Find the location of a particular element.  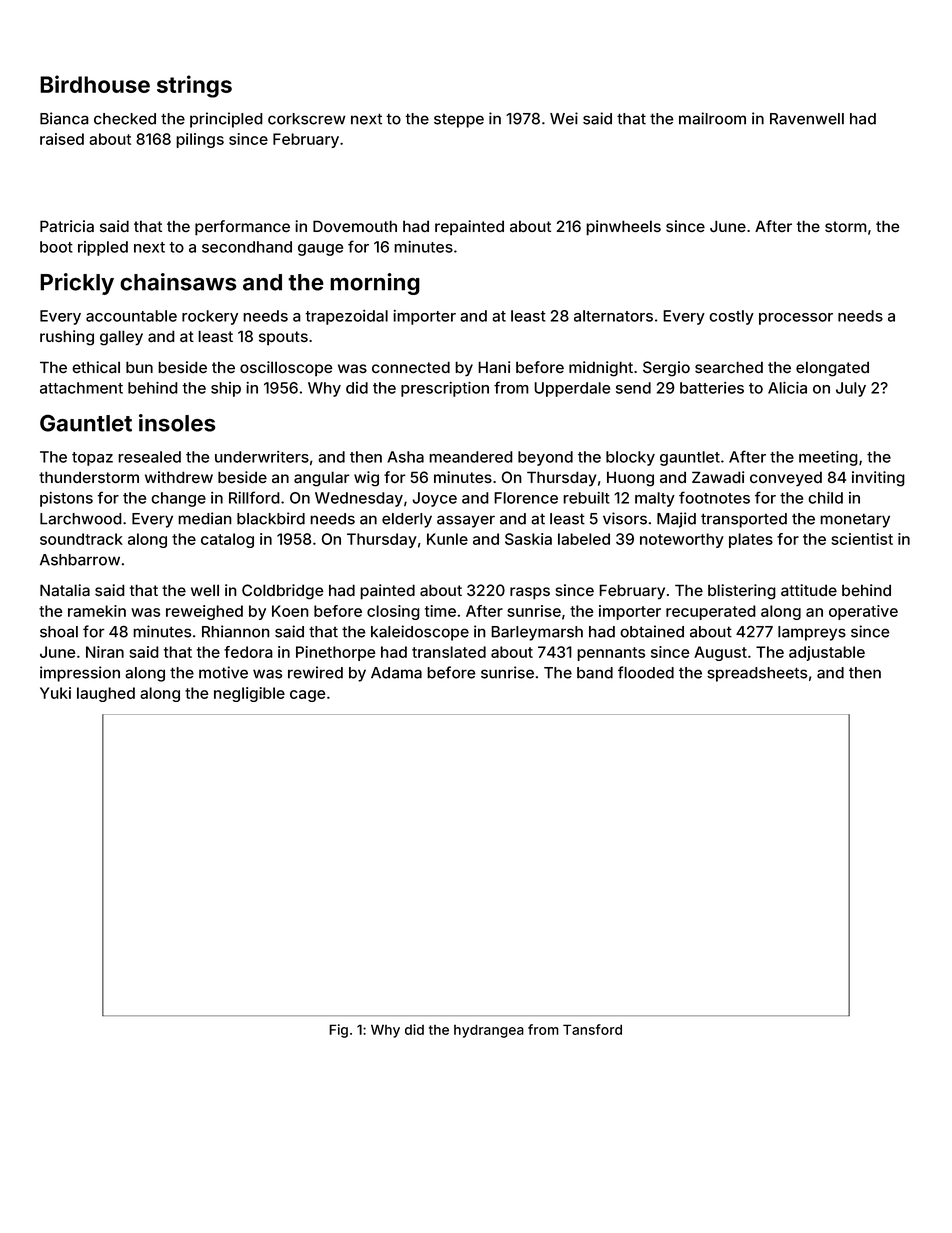

Tansford is located at coordinates (592, 1029).
